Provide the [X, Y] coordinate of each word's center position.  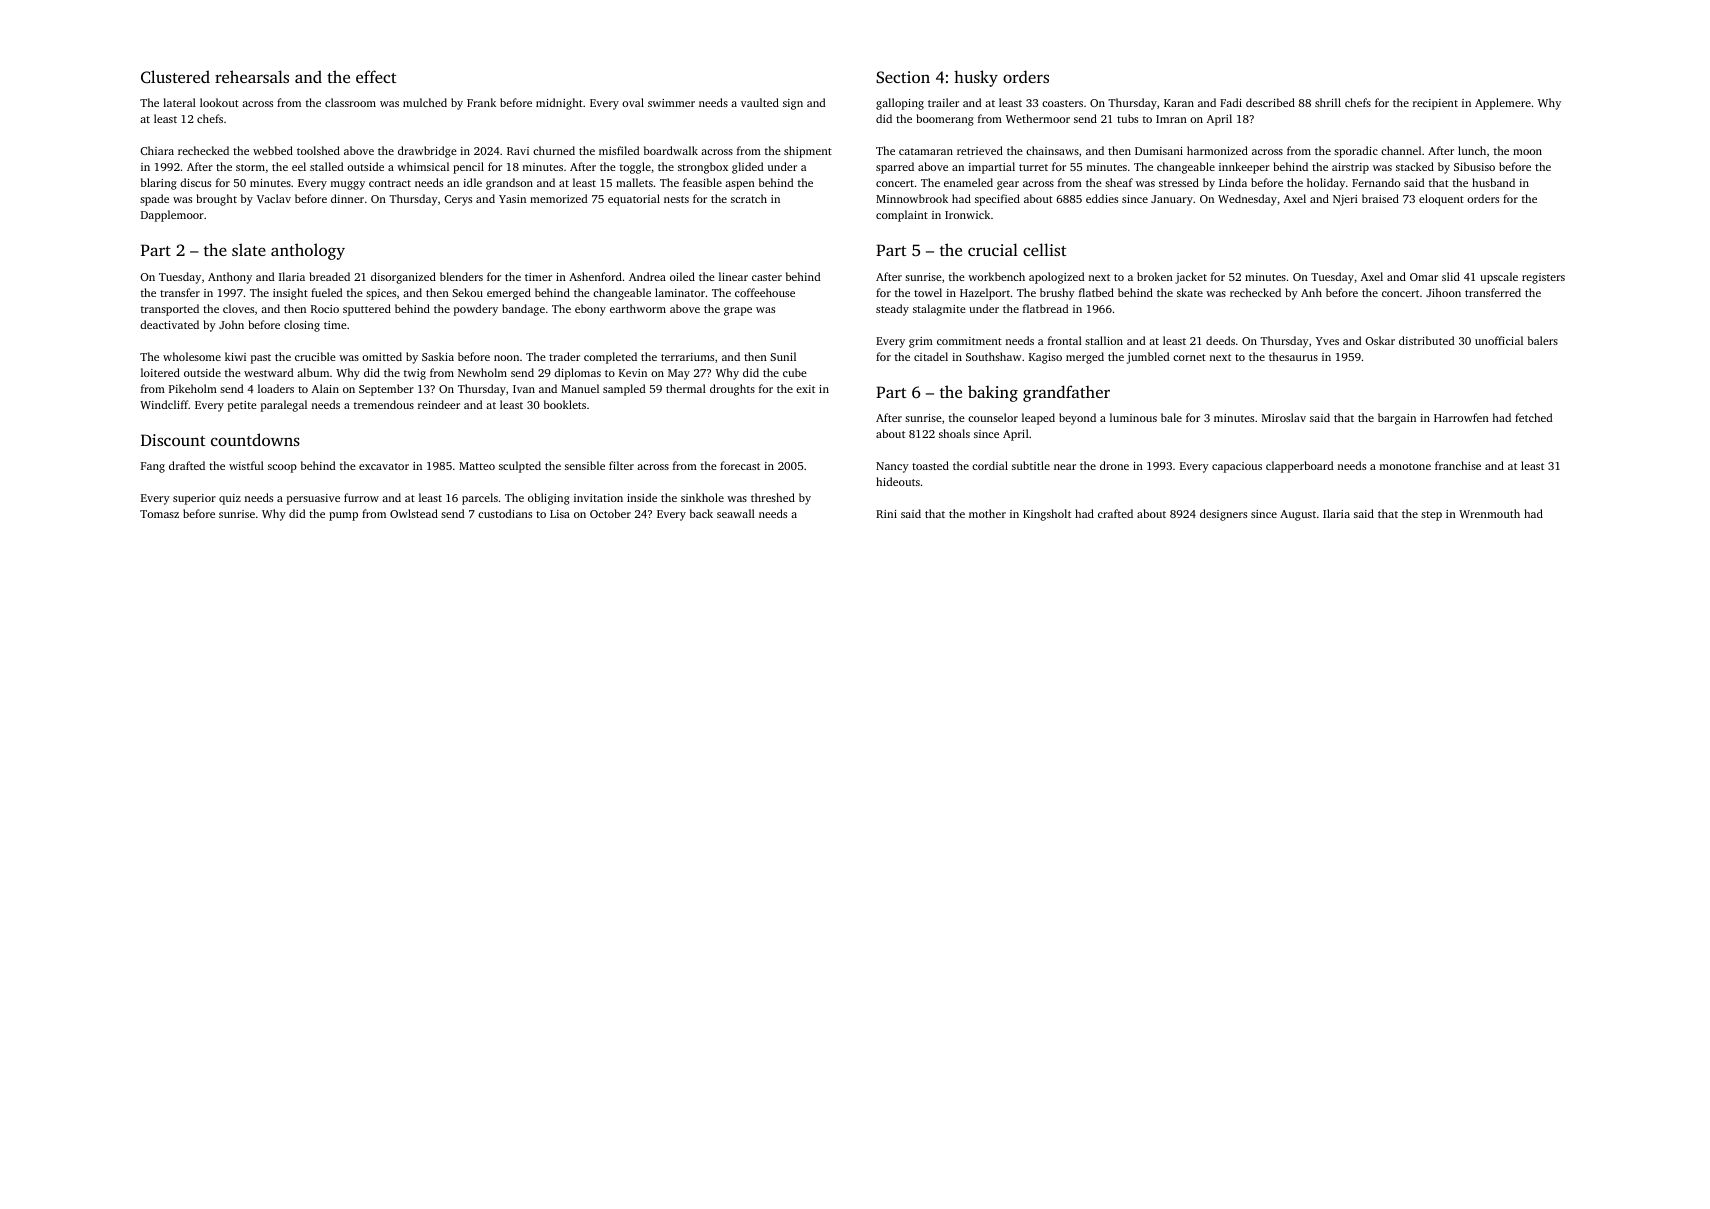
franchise [1458, 465]
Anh [1311, 292]
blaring [159, 184]
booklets [565, 404]
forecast [740, 465]
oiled [682, 276]
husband [1493, 182]
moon [1527, 152]
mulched [425, 102]
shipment [808, 152]
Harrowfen [1461, 417]
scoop [282, 468]
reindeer [439, 404]
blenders [461, 276]
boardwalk [671, 150]
